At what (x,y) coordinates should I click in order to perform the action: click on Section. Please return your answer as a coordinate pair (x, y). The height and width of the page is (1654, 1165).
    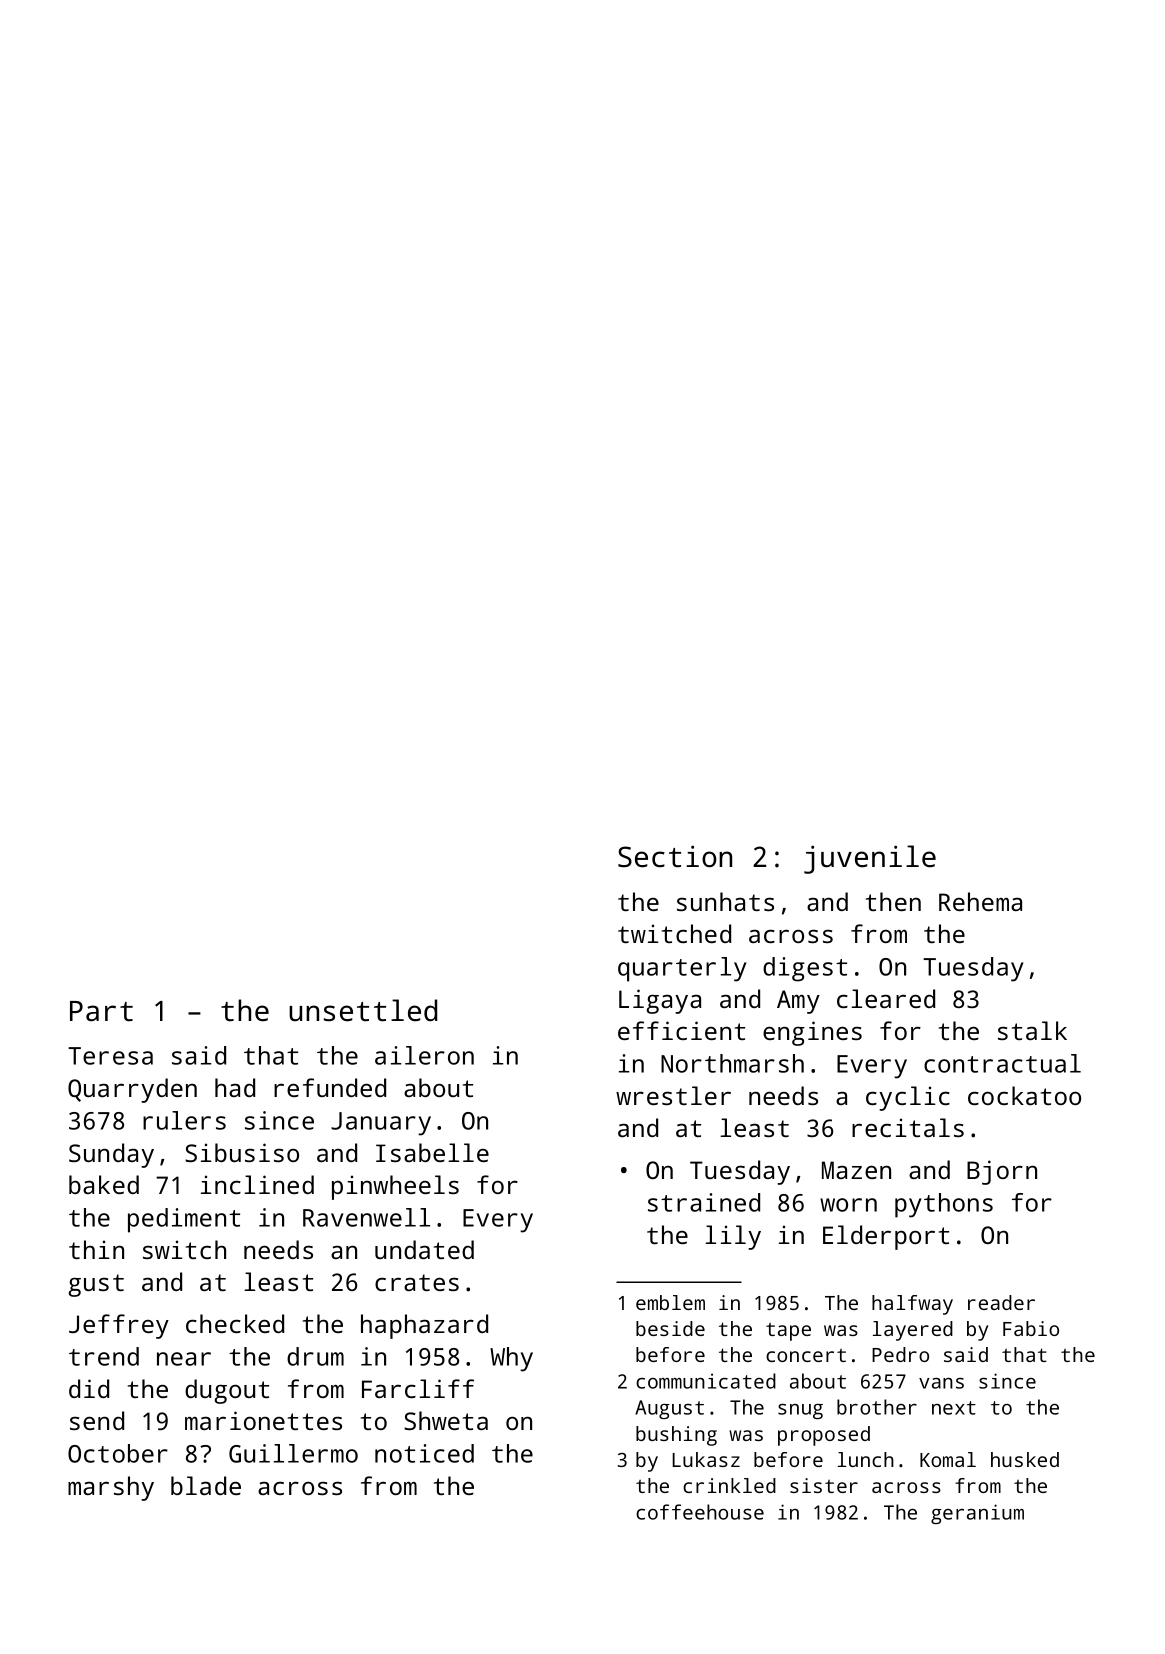
    Looking at the image, I should click on (675, 856).
